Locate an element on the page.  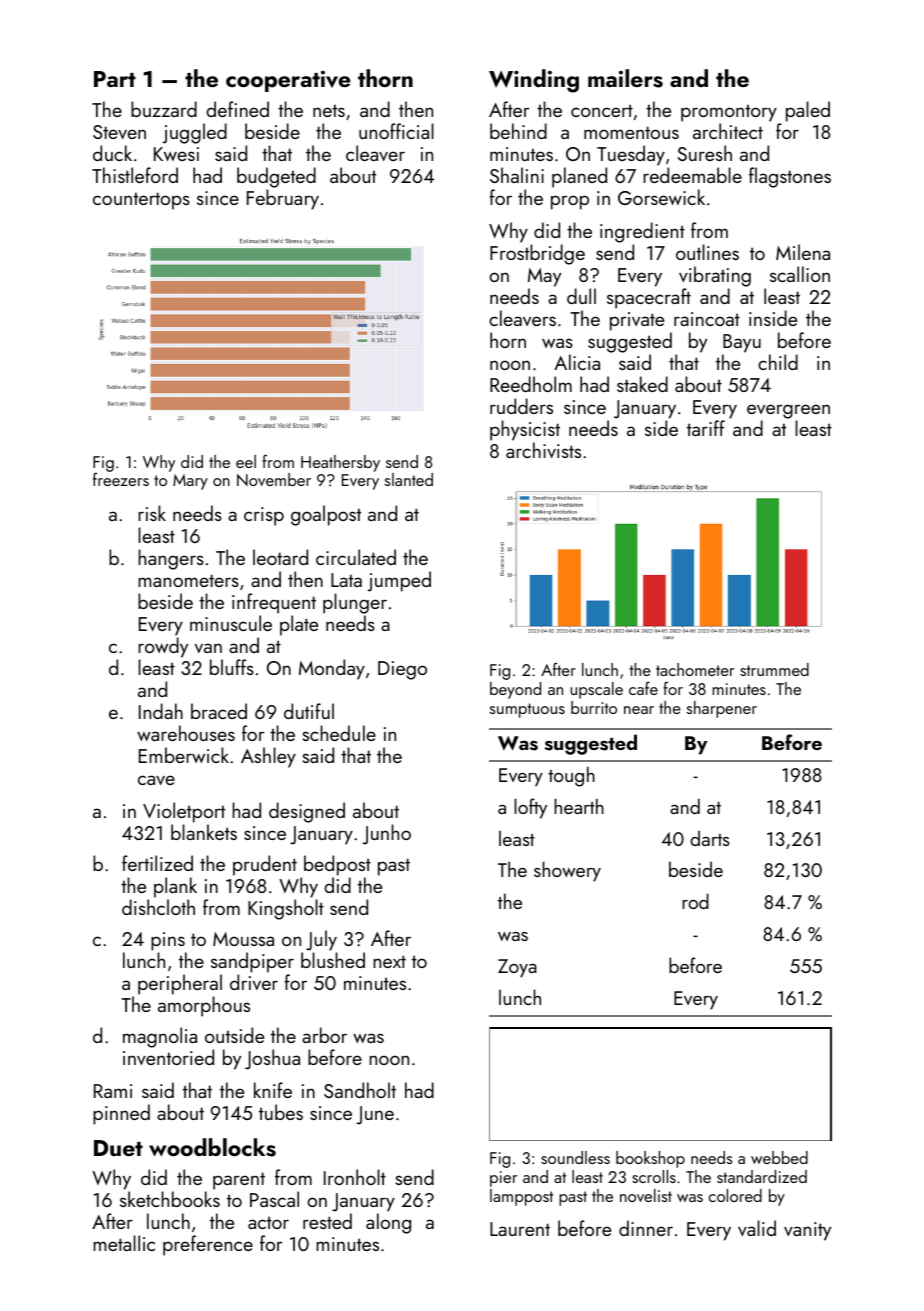
blushed is located at coordinates (333, 960).
